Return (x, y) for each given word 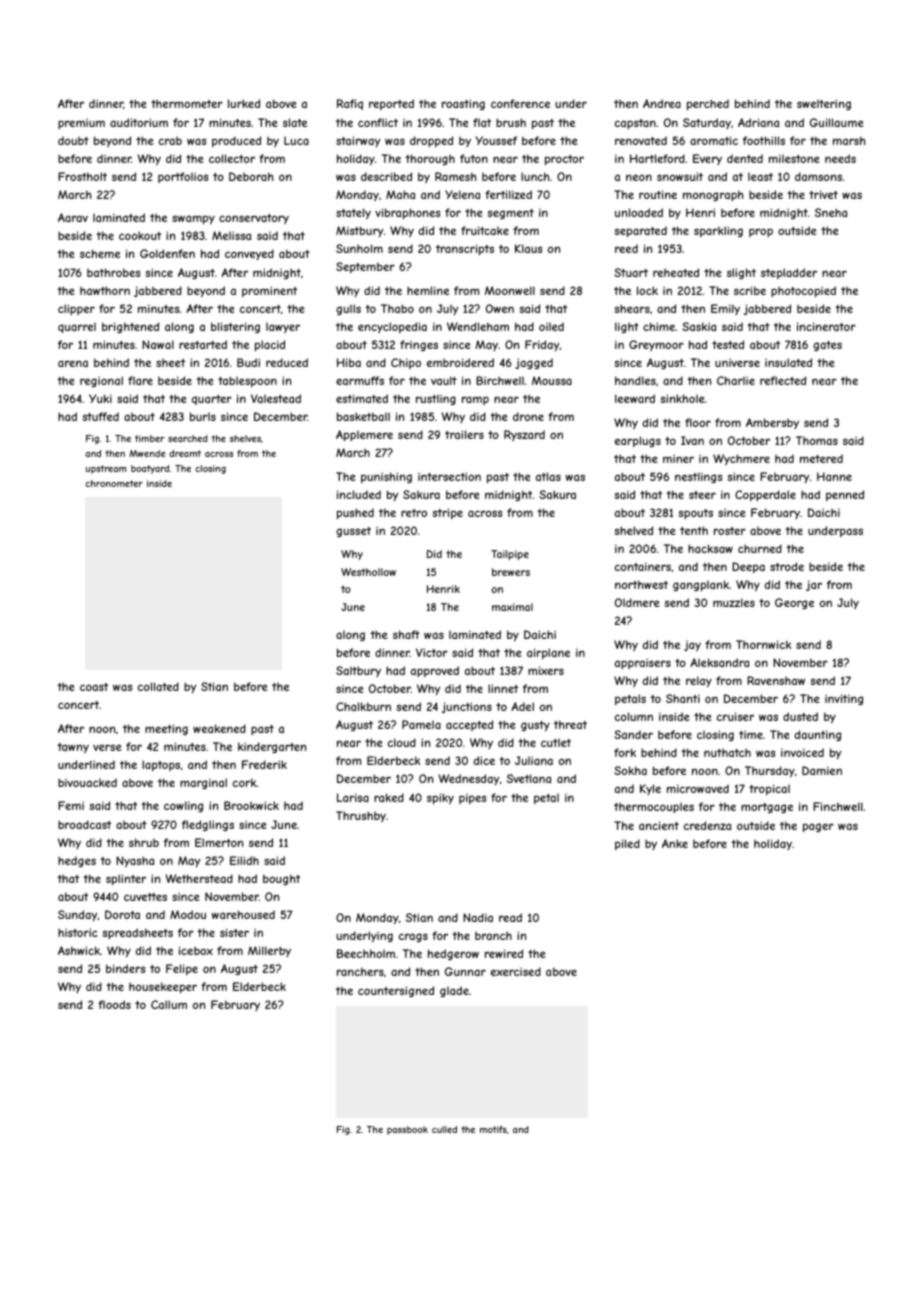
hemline (428, 290)
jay (692, 645)
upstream (106, 469)
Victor (432, 652)
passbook (407, 1130)
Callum (169, 1004)
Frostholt (82, 176)
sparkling (718, 231)
